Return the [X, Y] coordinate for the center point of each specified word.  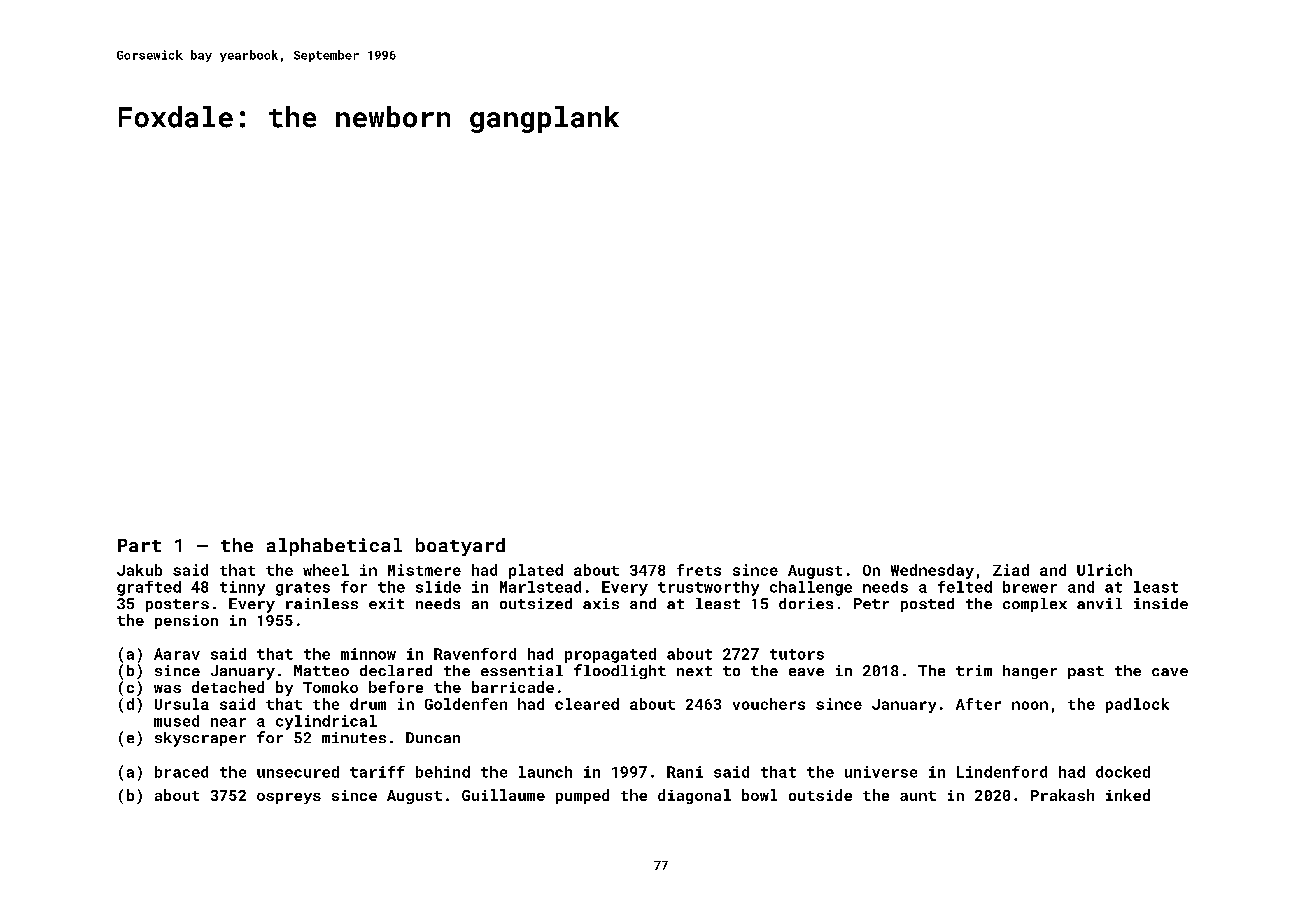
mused [176, 721]
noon [1030, 705]
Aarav [177, 654]
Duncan [433, 737]
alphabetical [334, 547]
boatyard [460, 547]
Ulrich [1104, 570]
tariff [377, 772]
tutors [797, 654]
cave [1170, 672]
